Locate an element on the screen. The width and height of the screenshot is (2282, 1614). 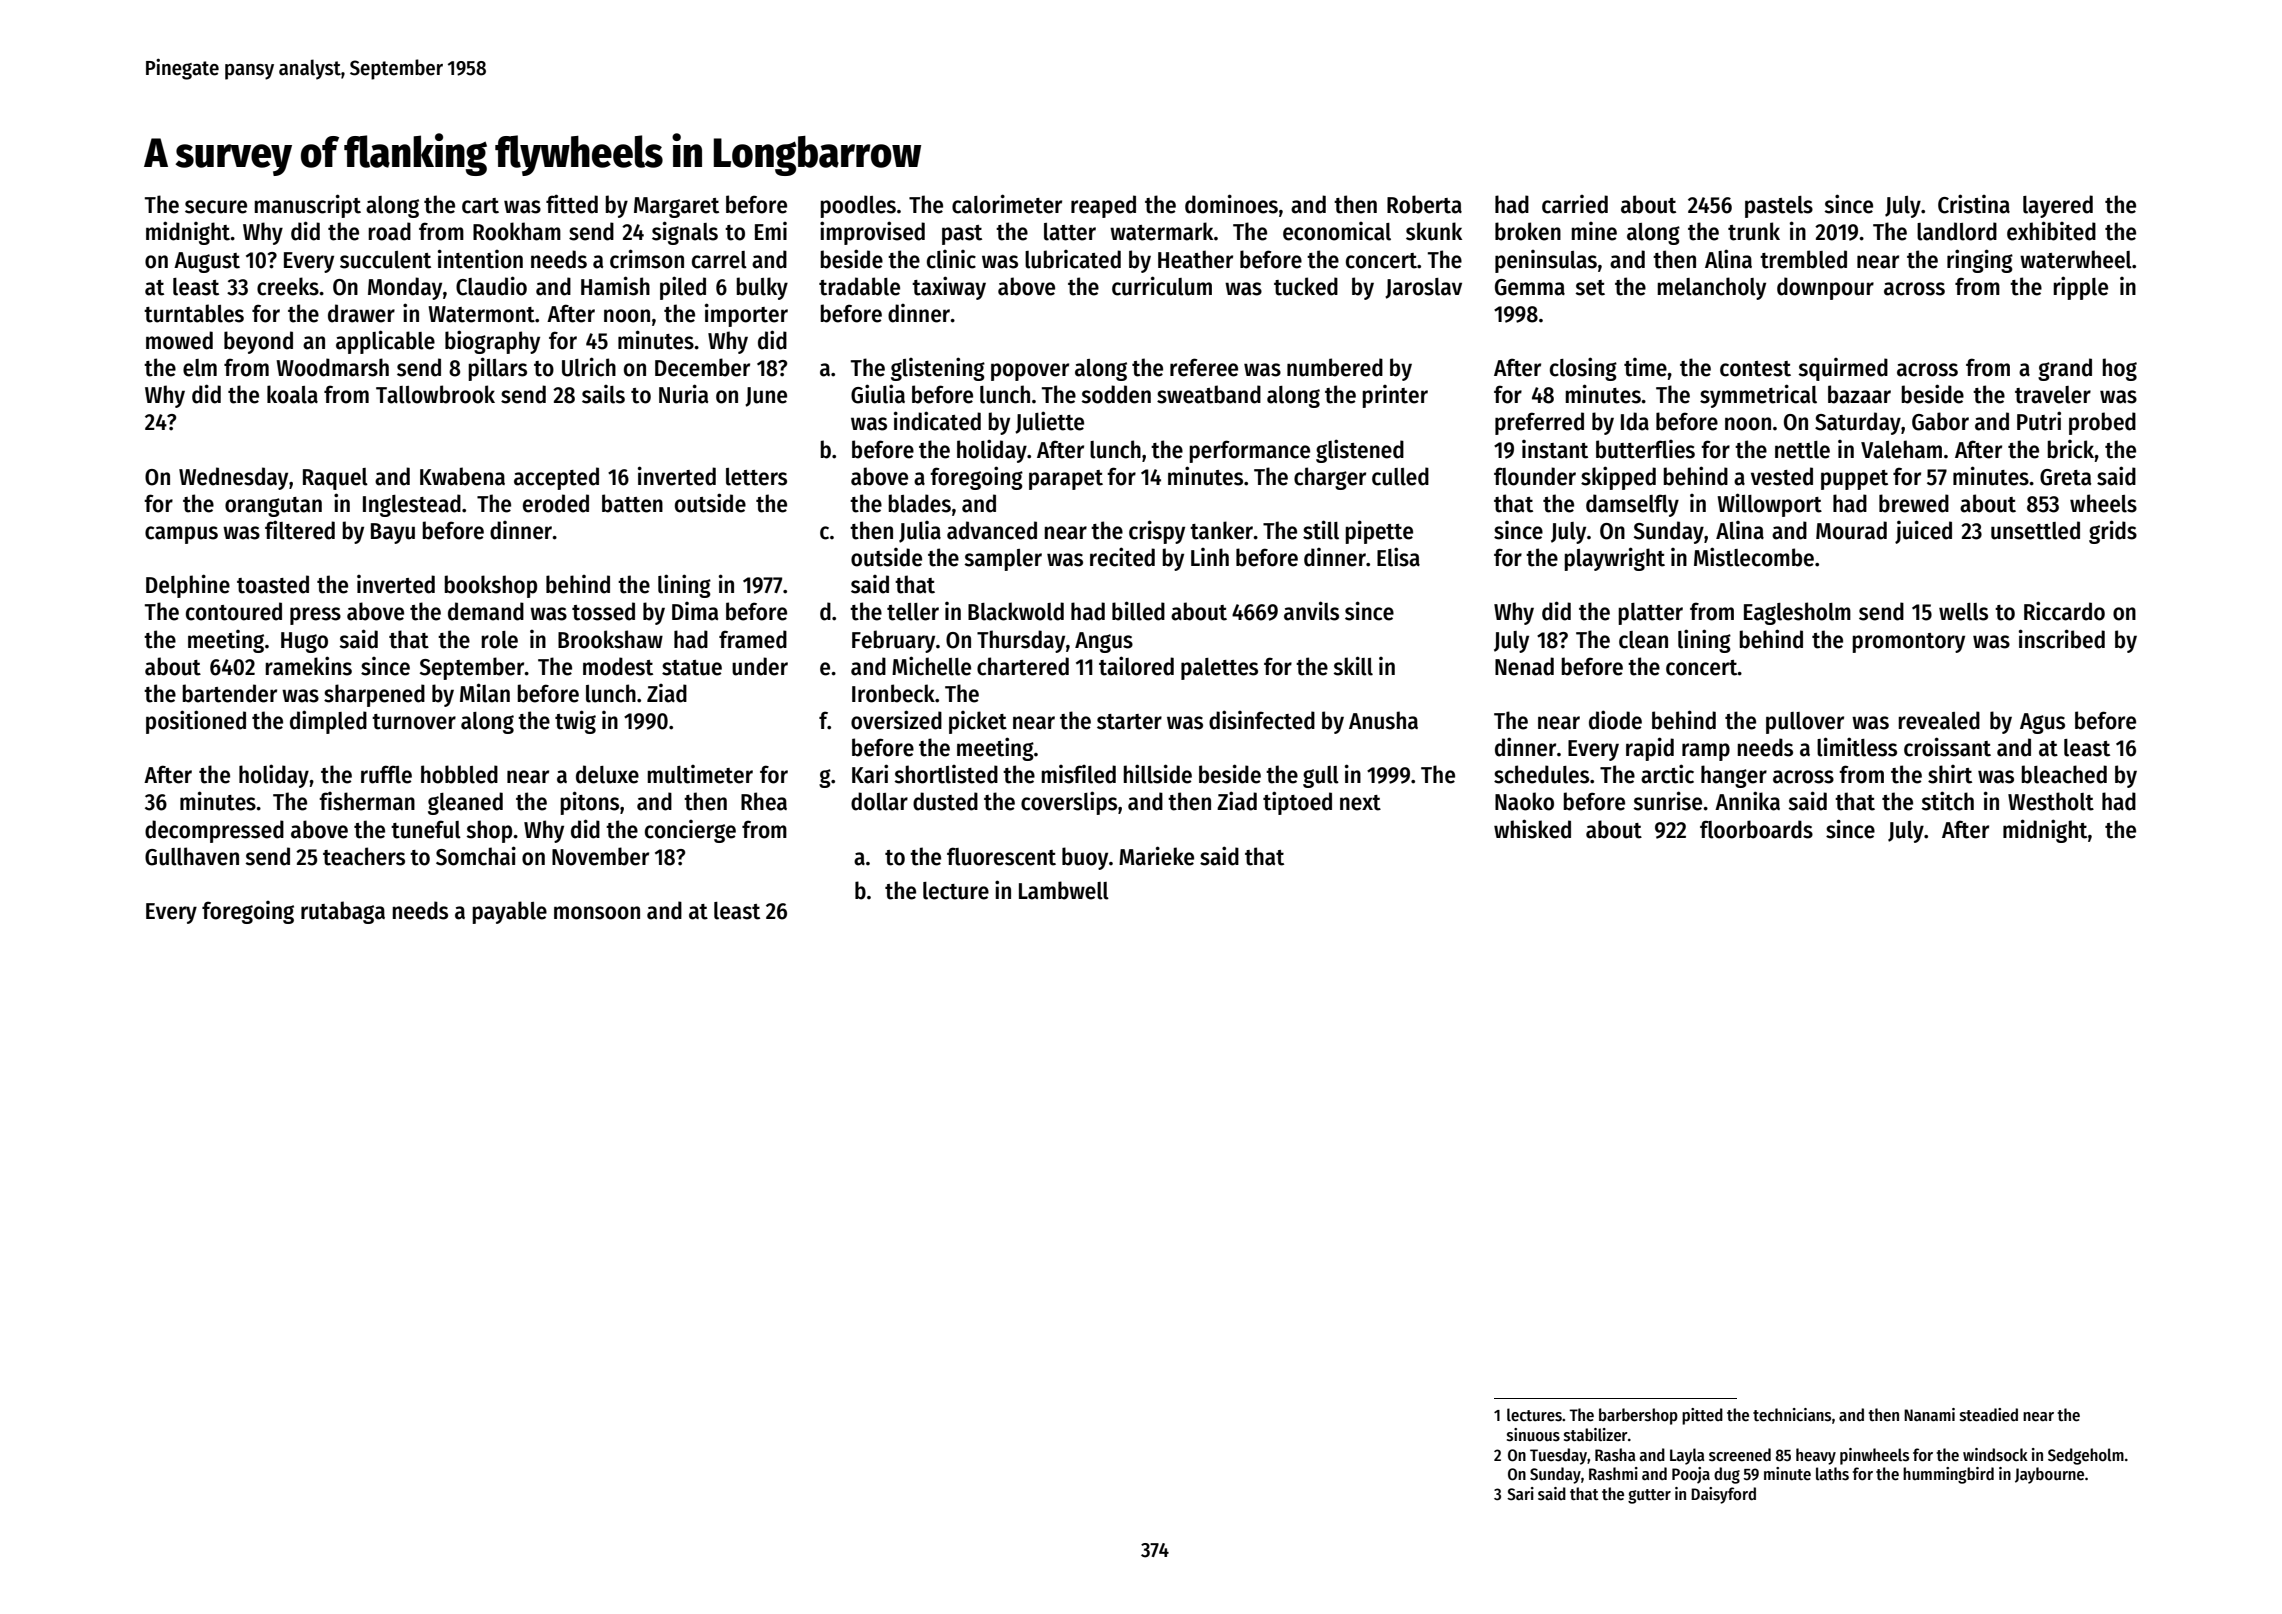
sinuous is located at coordinates (1533, 1435).
